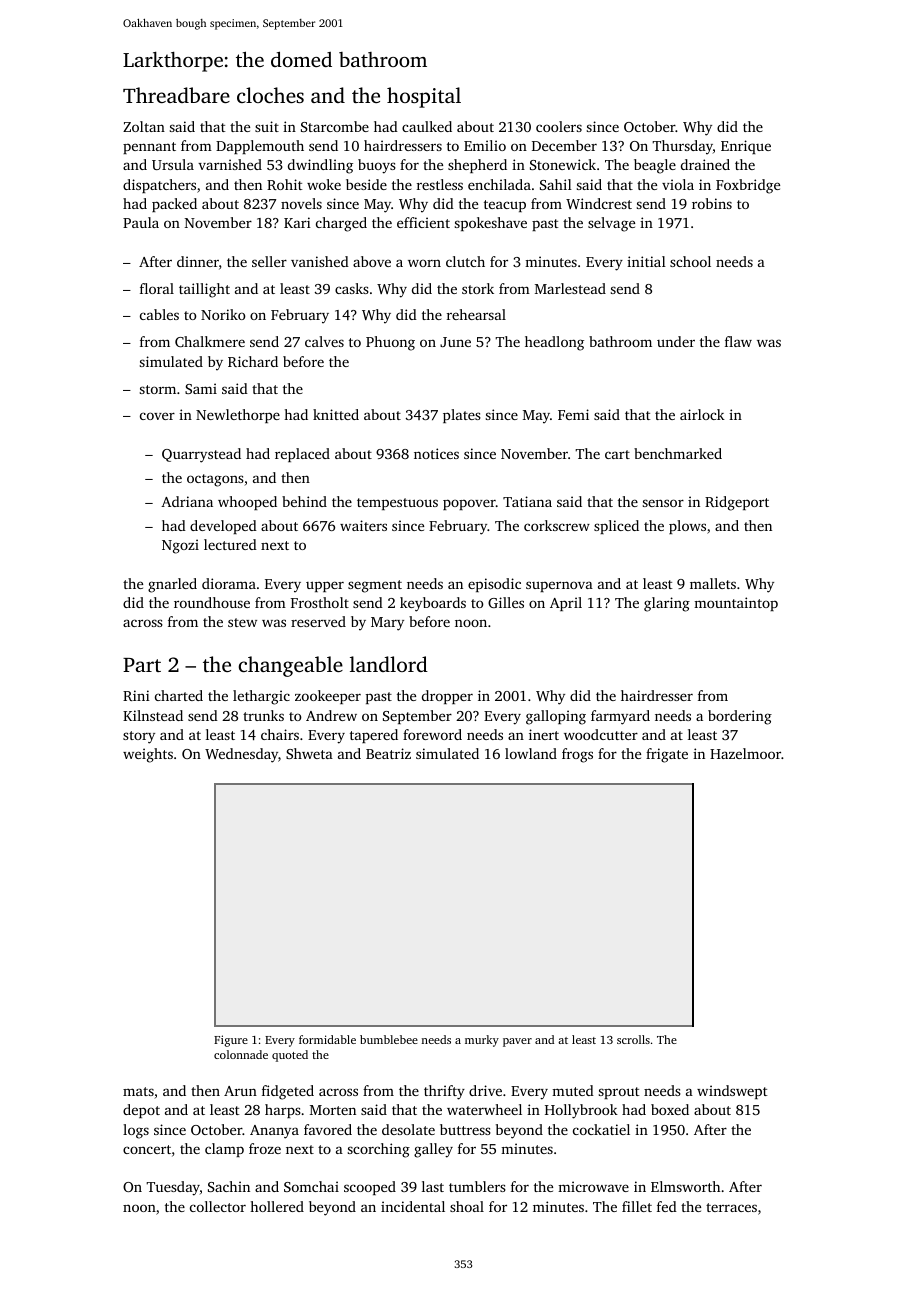 This screenshot has height=1316, width=908. What do you see at coordinates (738, 341) in the screenshot?
I see `flaw` at bounding box center [738, 341].
